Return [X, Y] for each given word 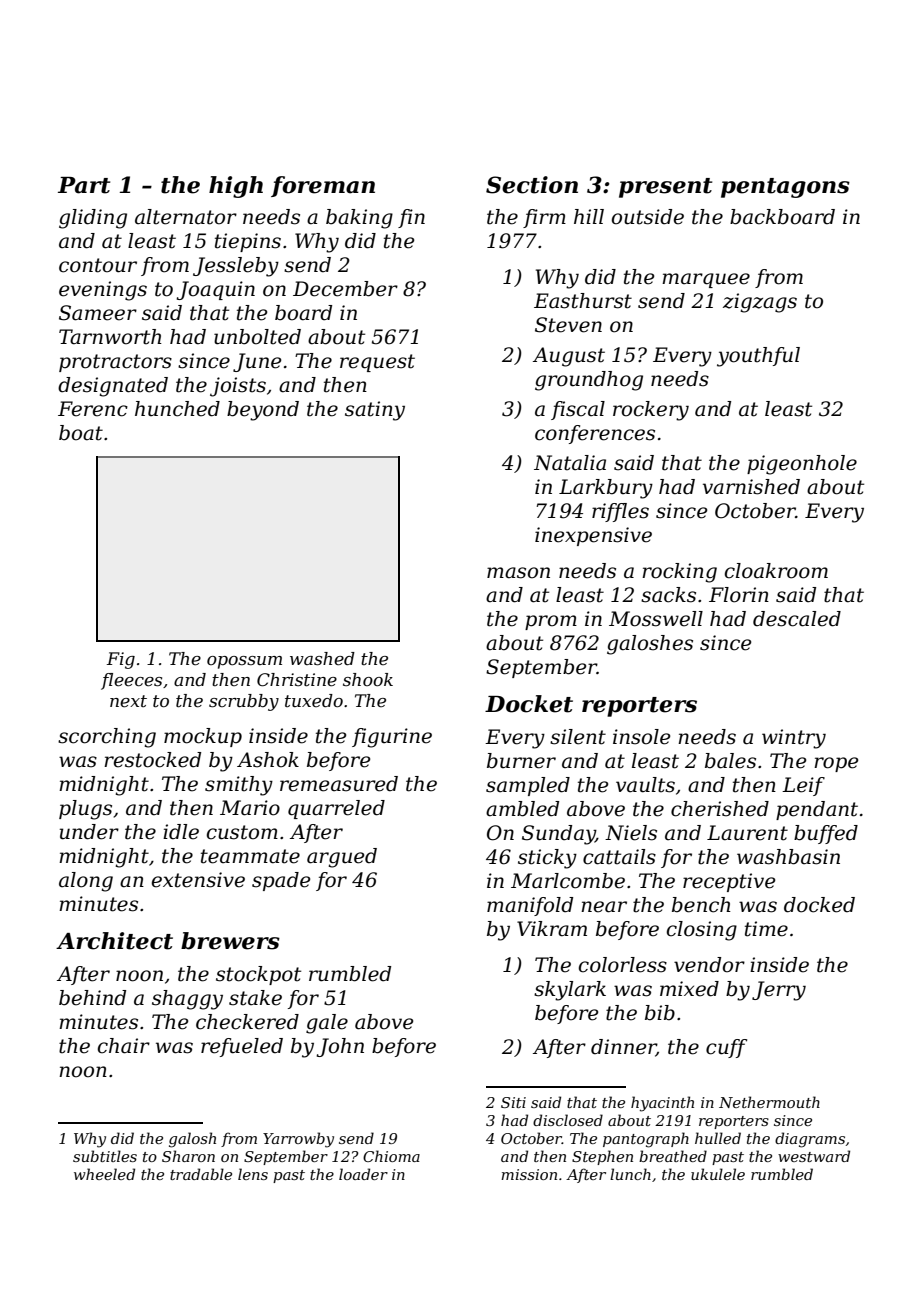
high [236, 187]
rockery [651, 411]
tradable [201, 1174]
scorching [107, 738]
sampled [528, 786]
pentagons [785, 188]
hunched [177, 409]
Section [532, 185]
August [569, 357]
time [766, 929]
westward [814, 1156]
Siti [513, 1102]
